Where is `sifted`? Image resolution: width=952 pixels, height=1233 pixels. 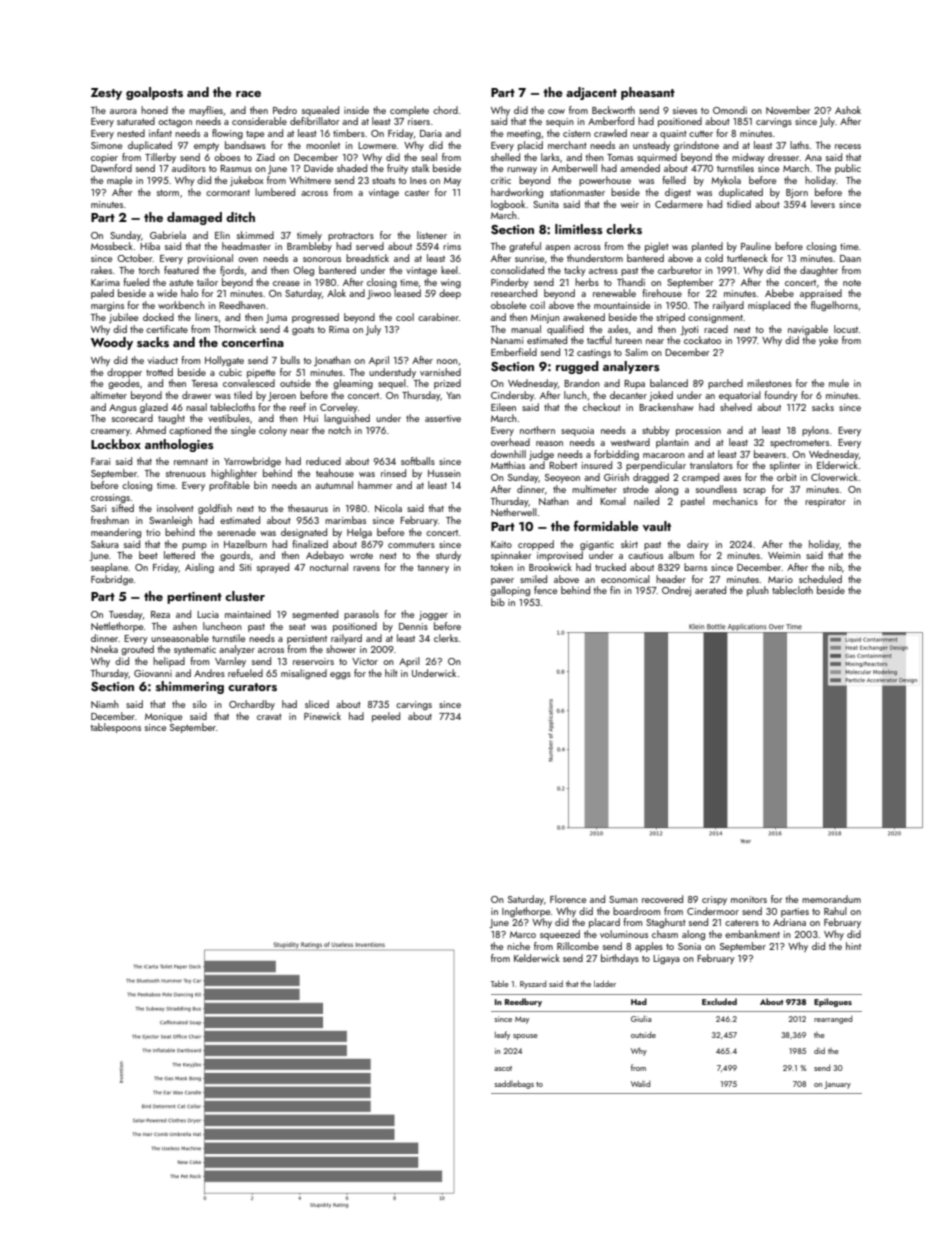
sifted is located at coordinates (123, 508).
